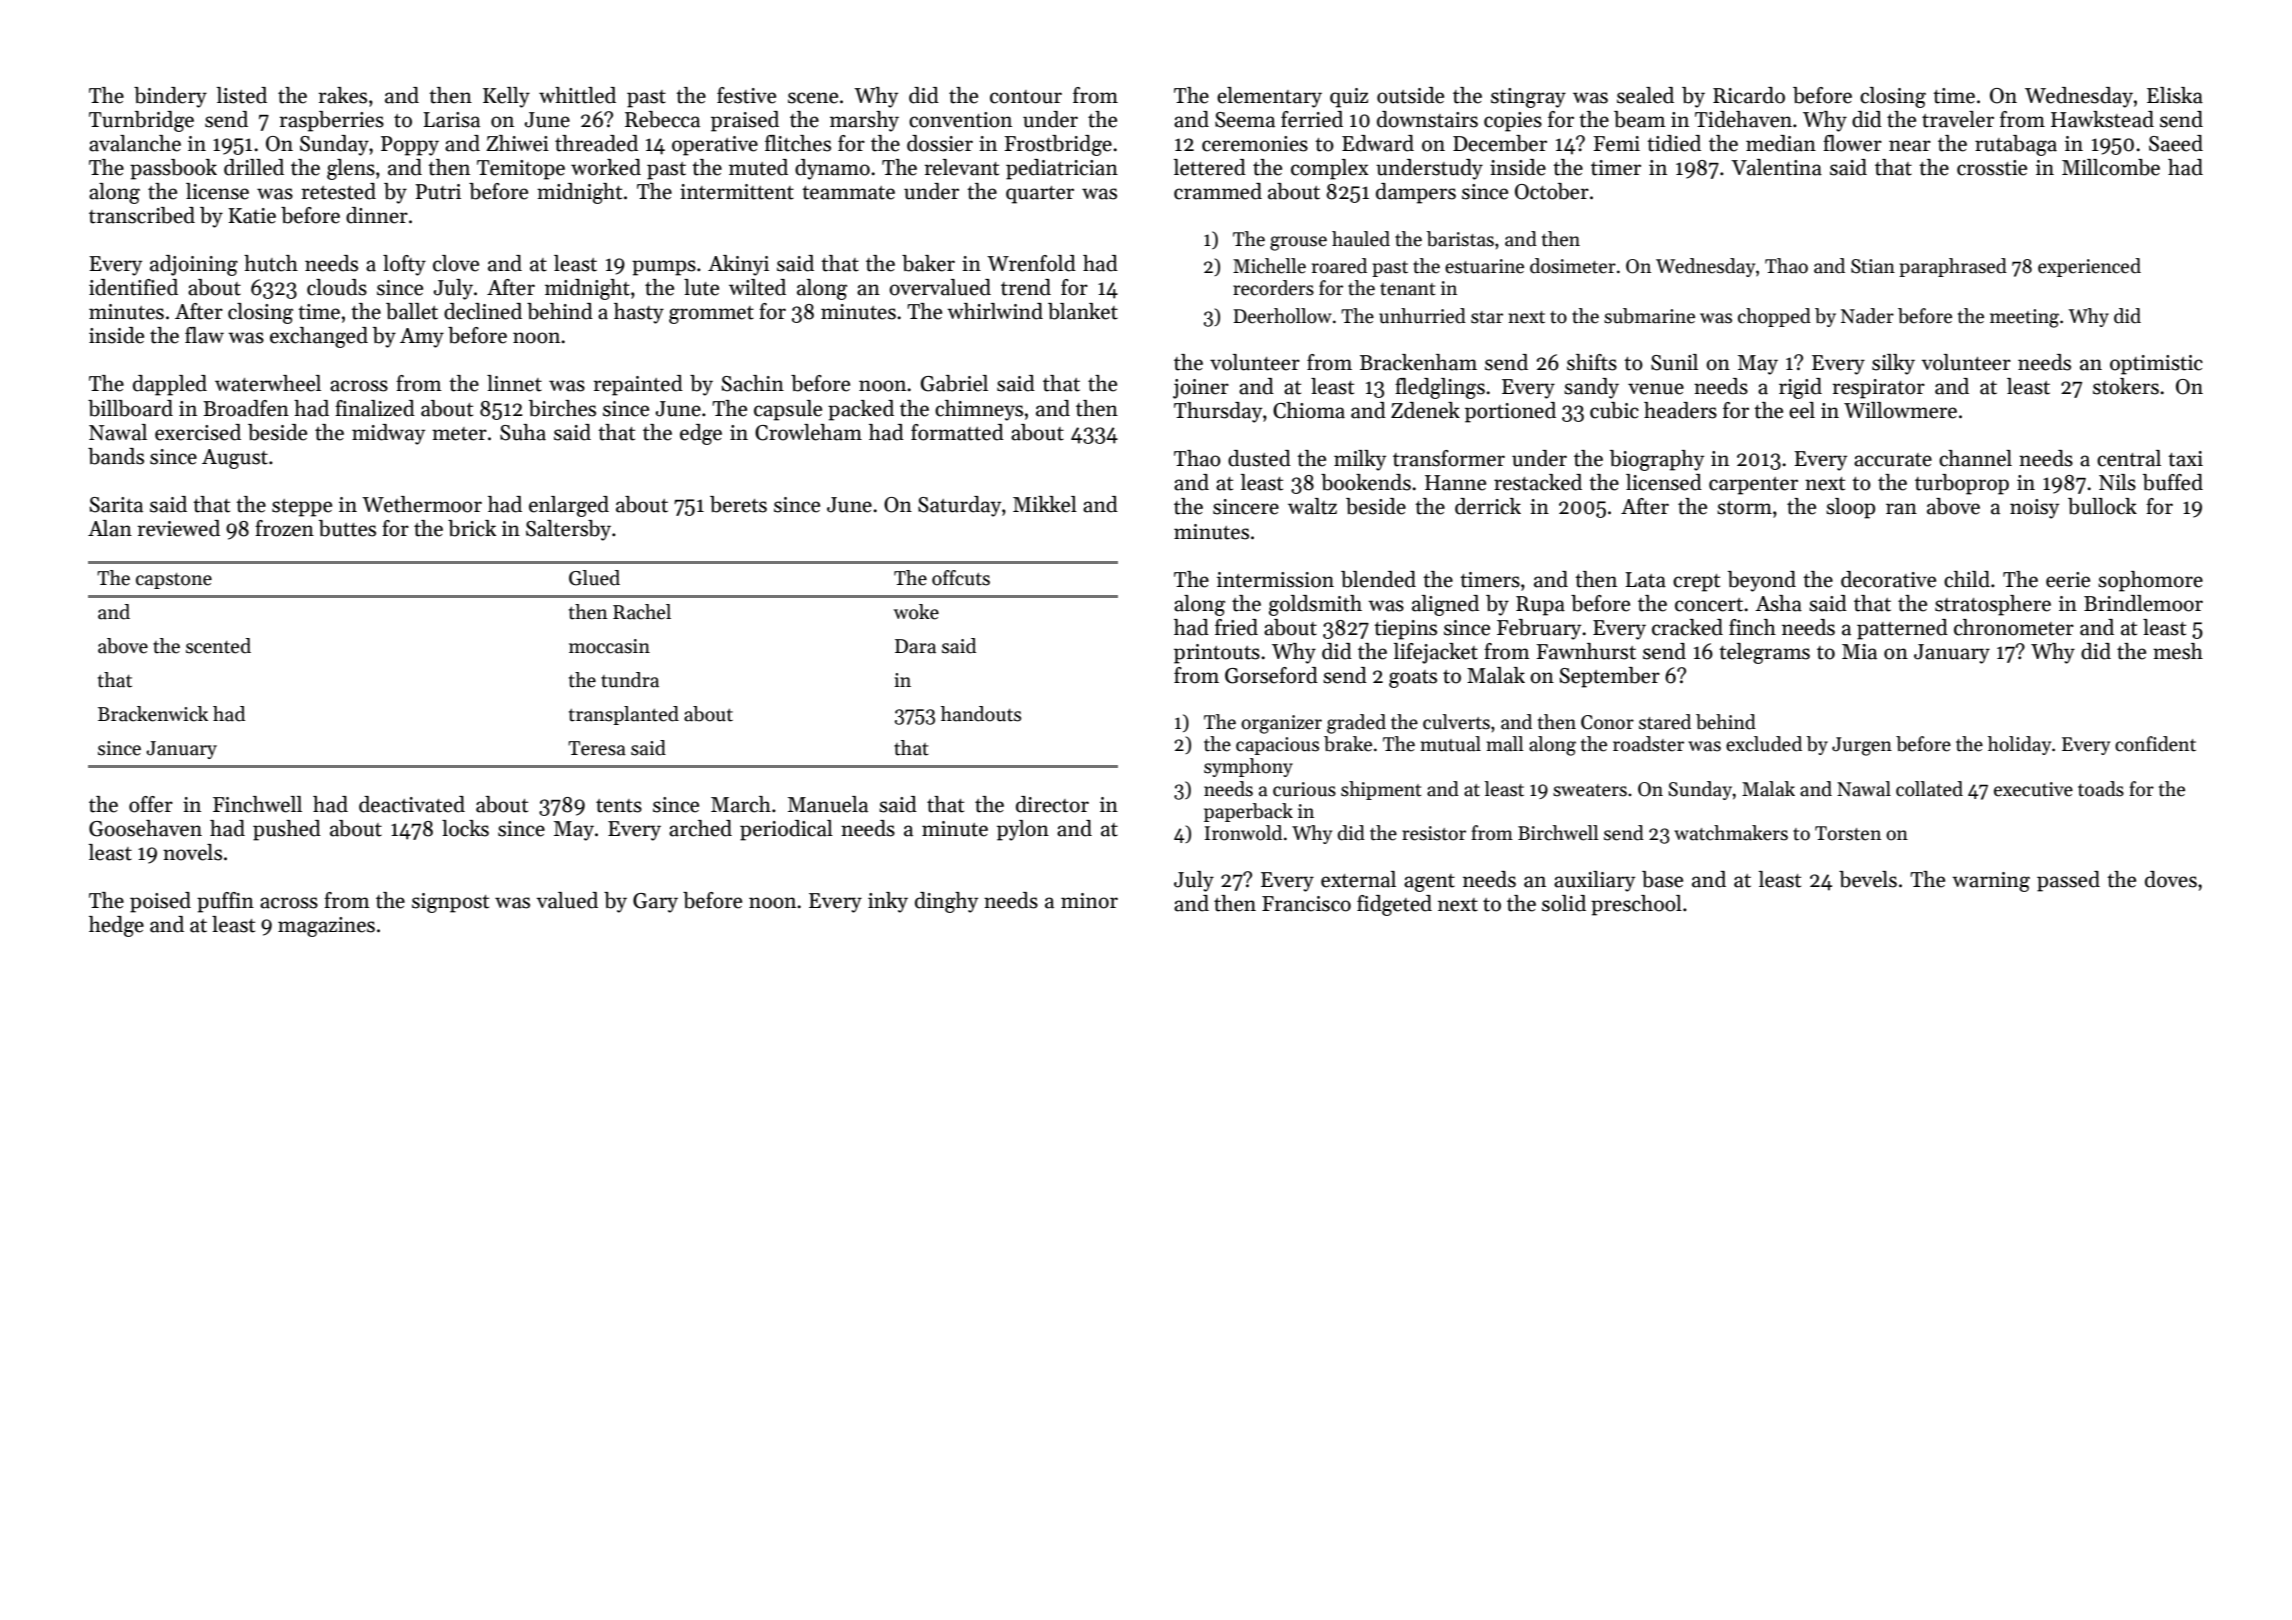  Describe the element at coordinates (1636, 905) in the screenshot. I see `preschool` at that location.
